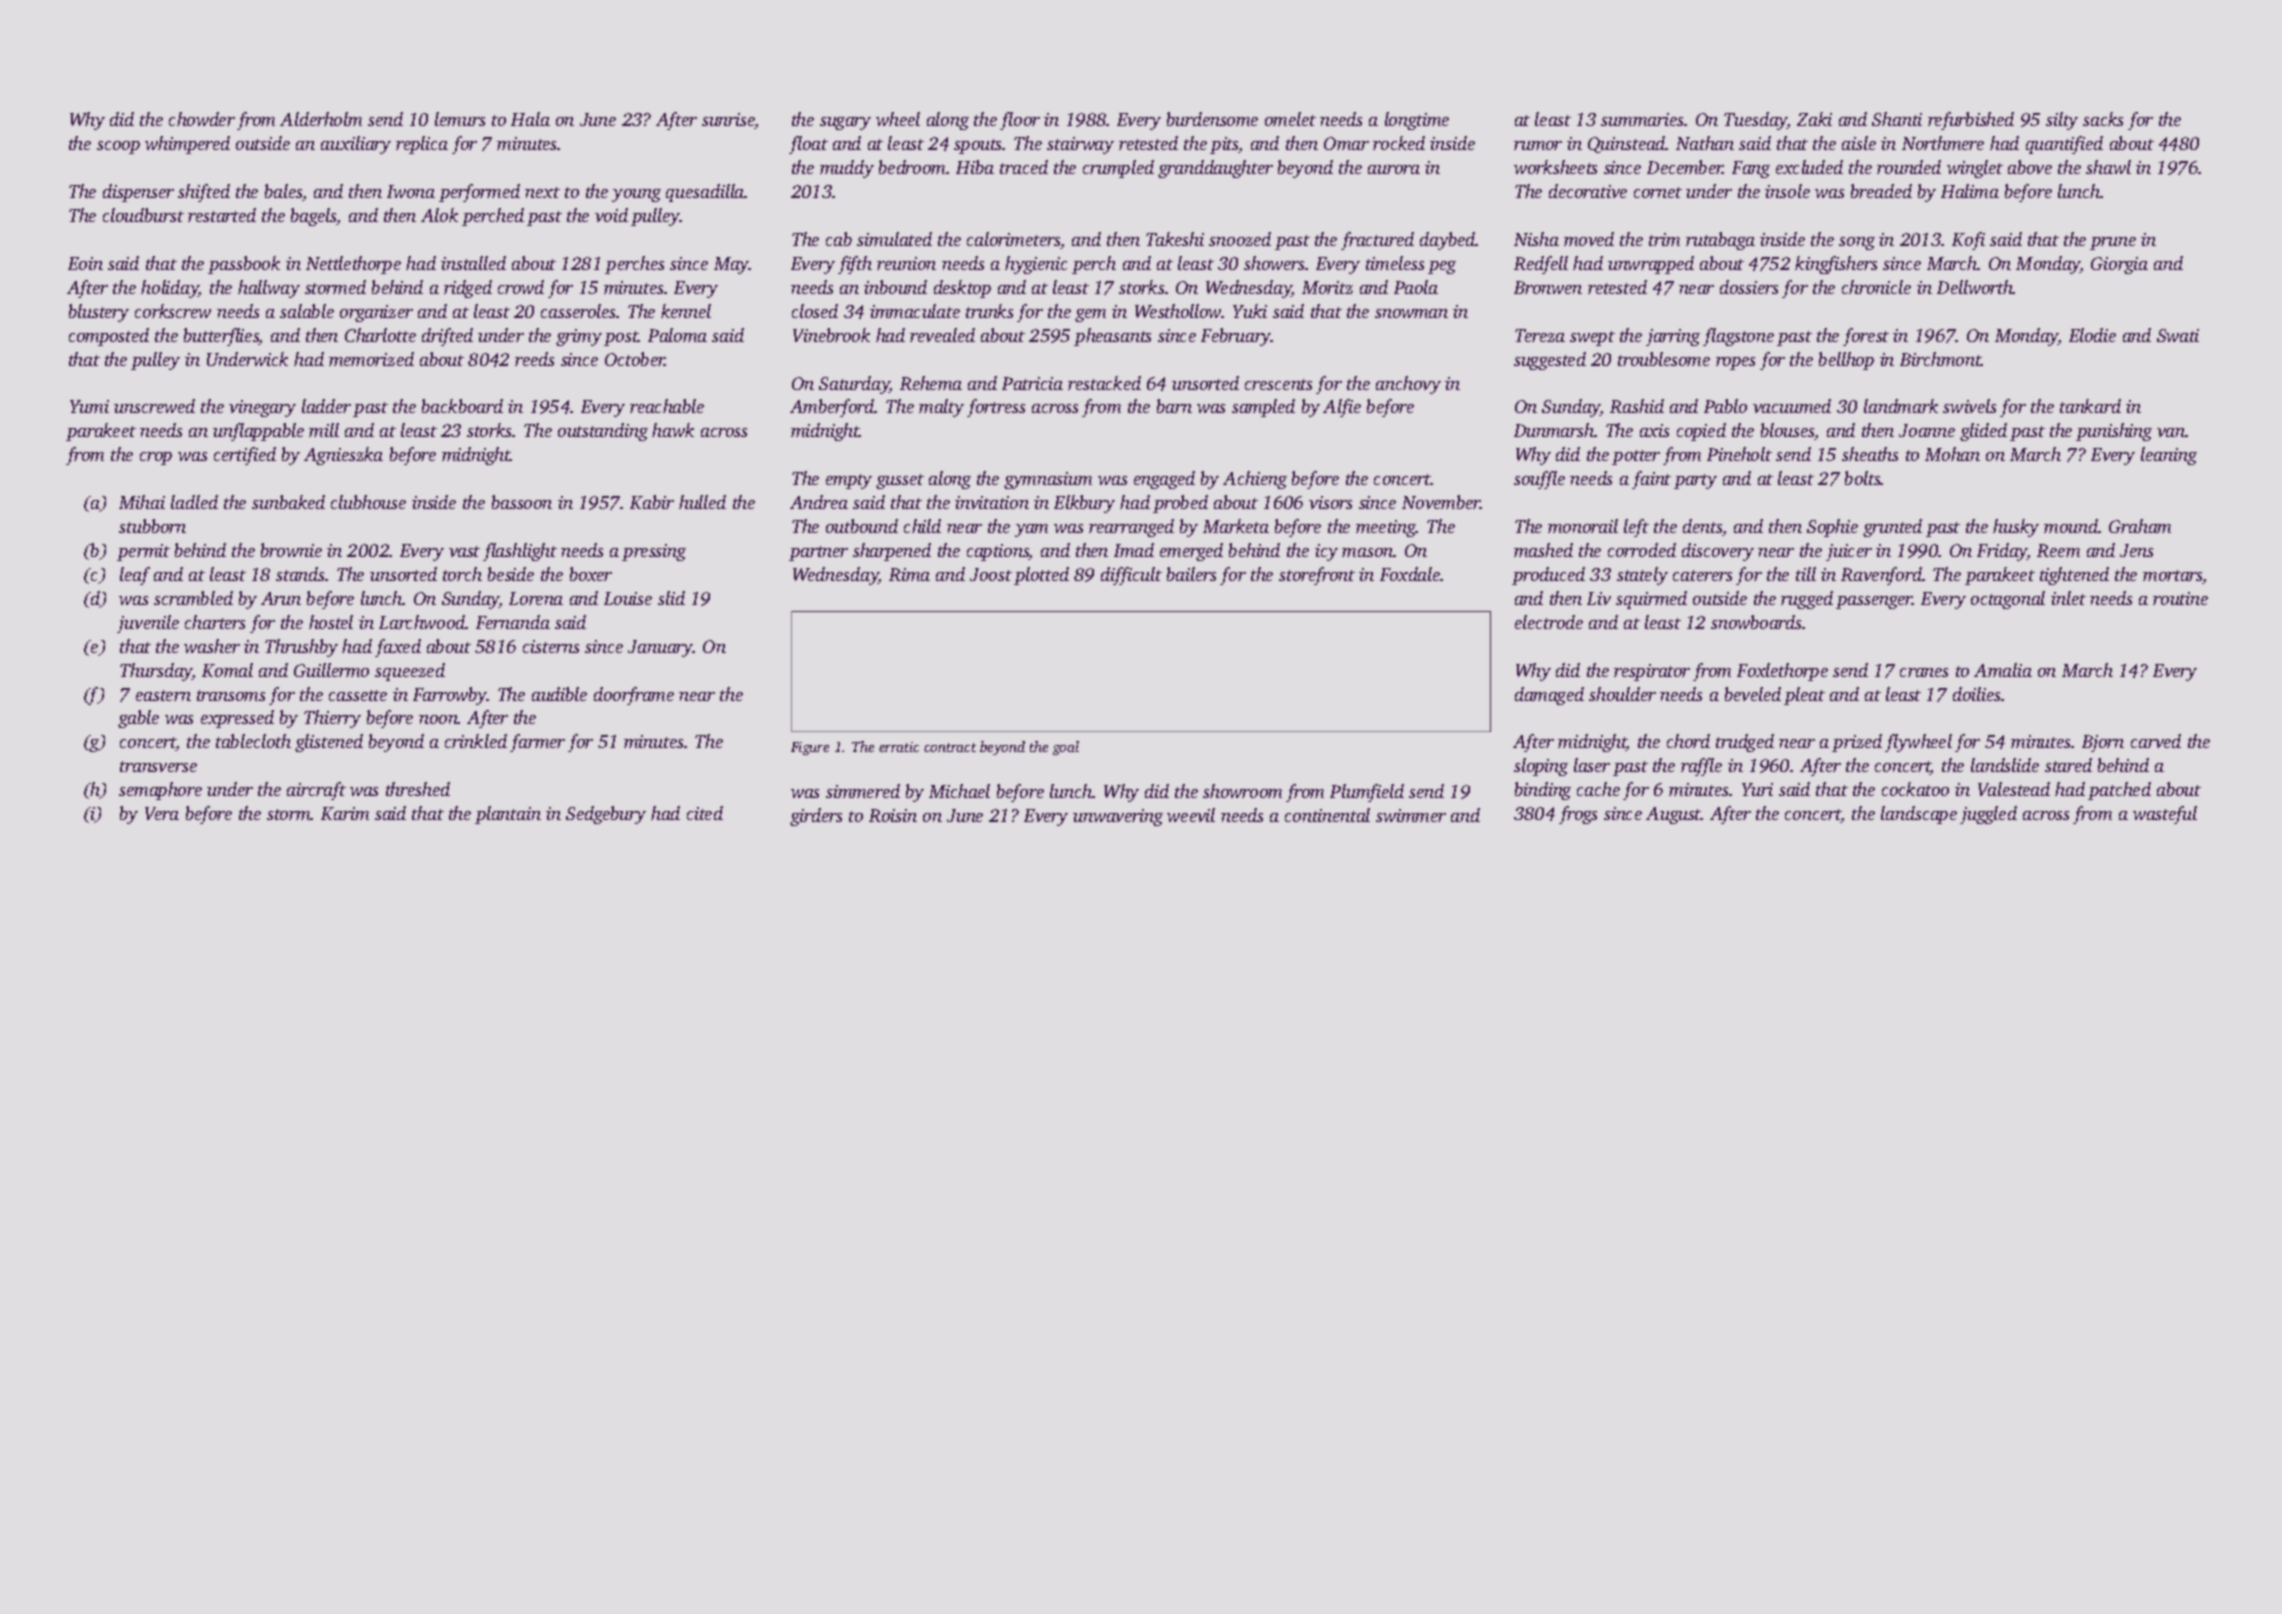 This screenshot has width=2282, height=1614. What do you see at coordinates (922, 526) in the screenshot?
I see `child` at bounding box center [922, 526].
